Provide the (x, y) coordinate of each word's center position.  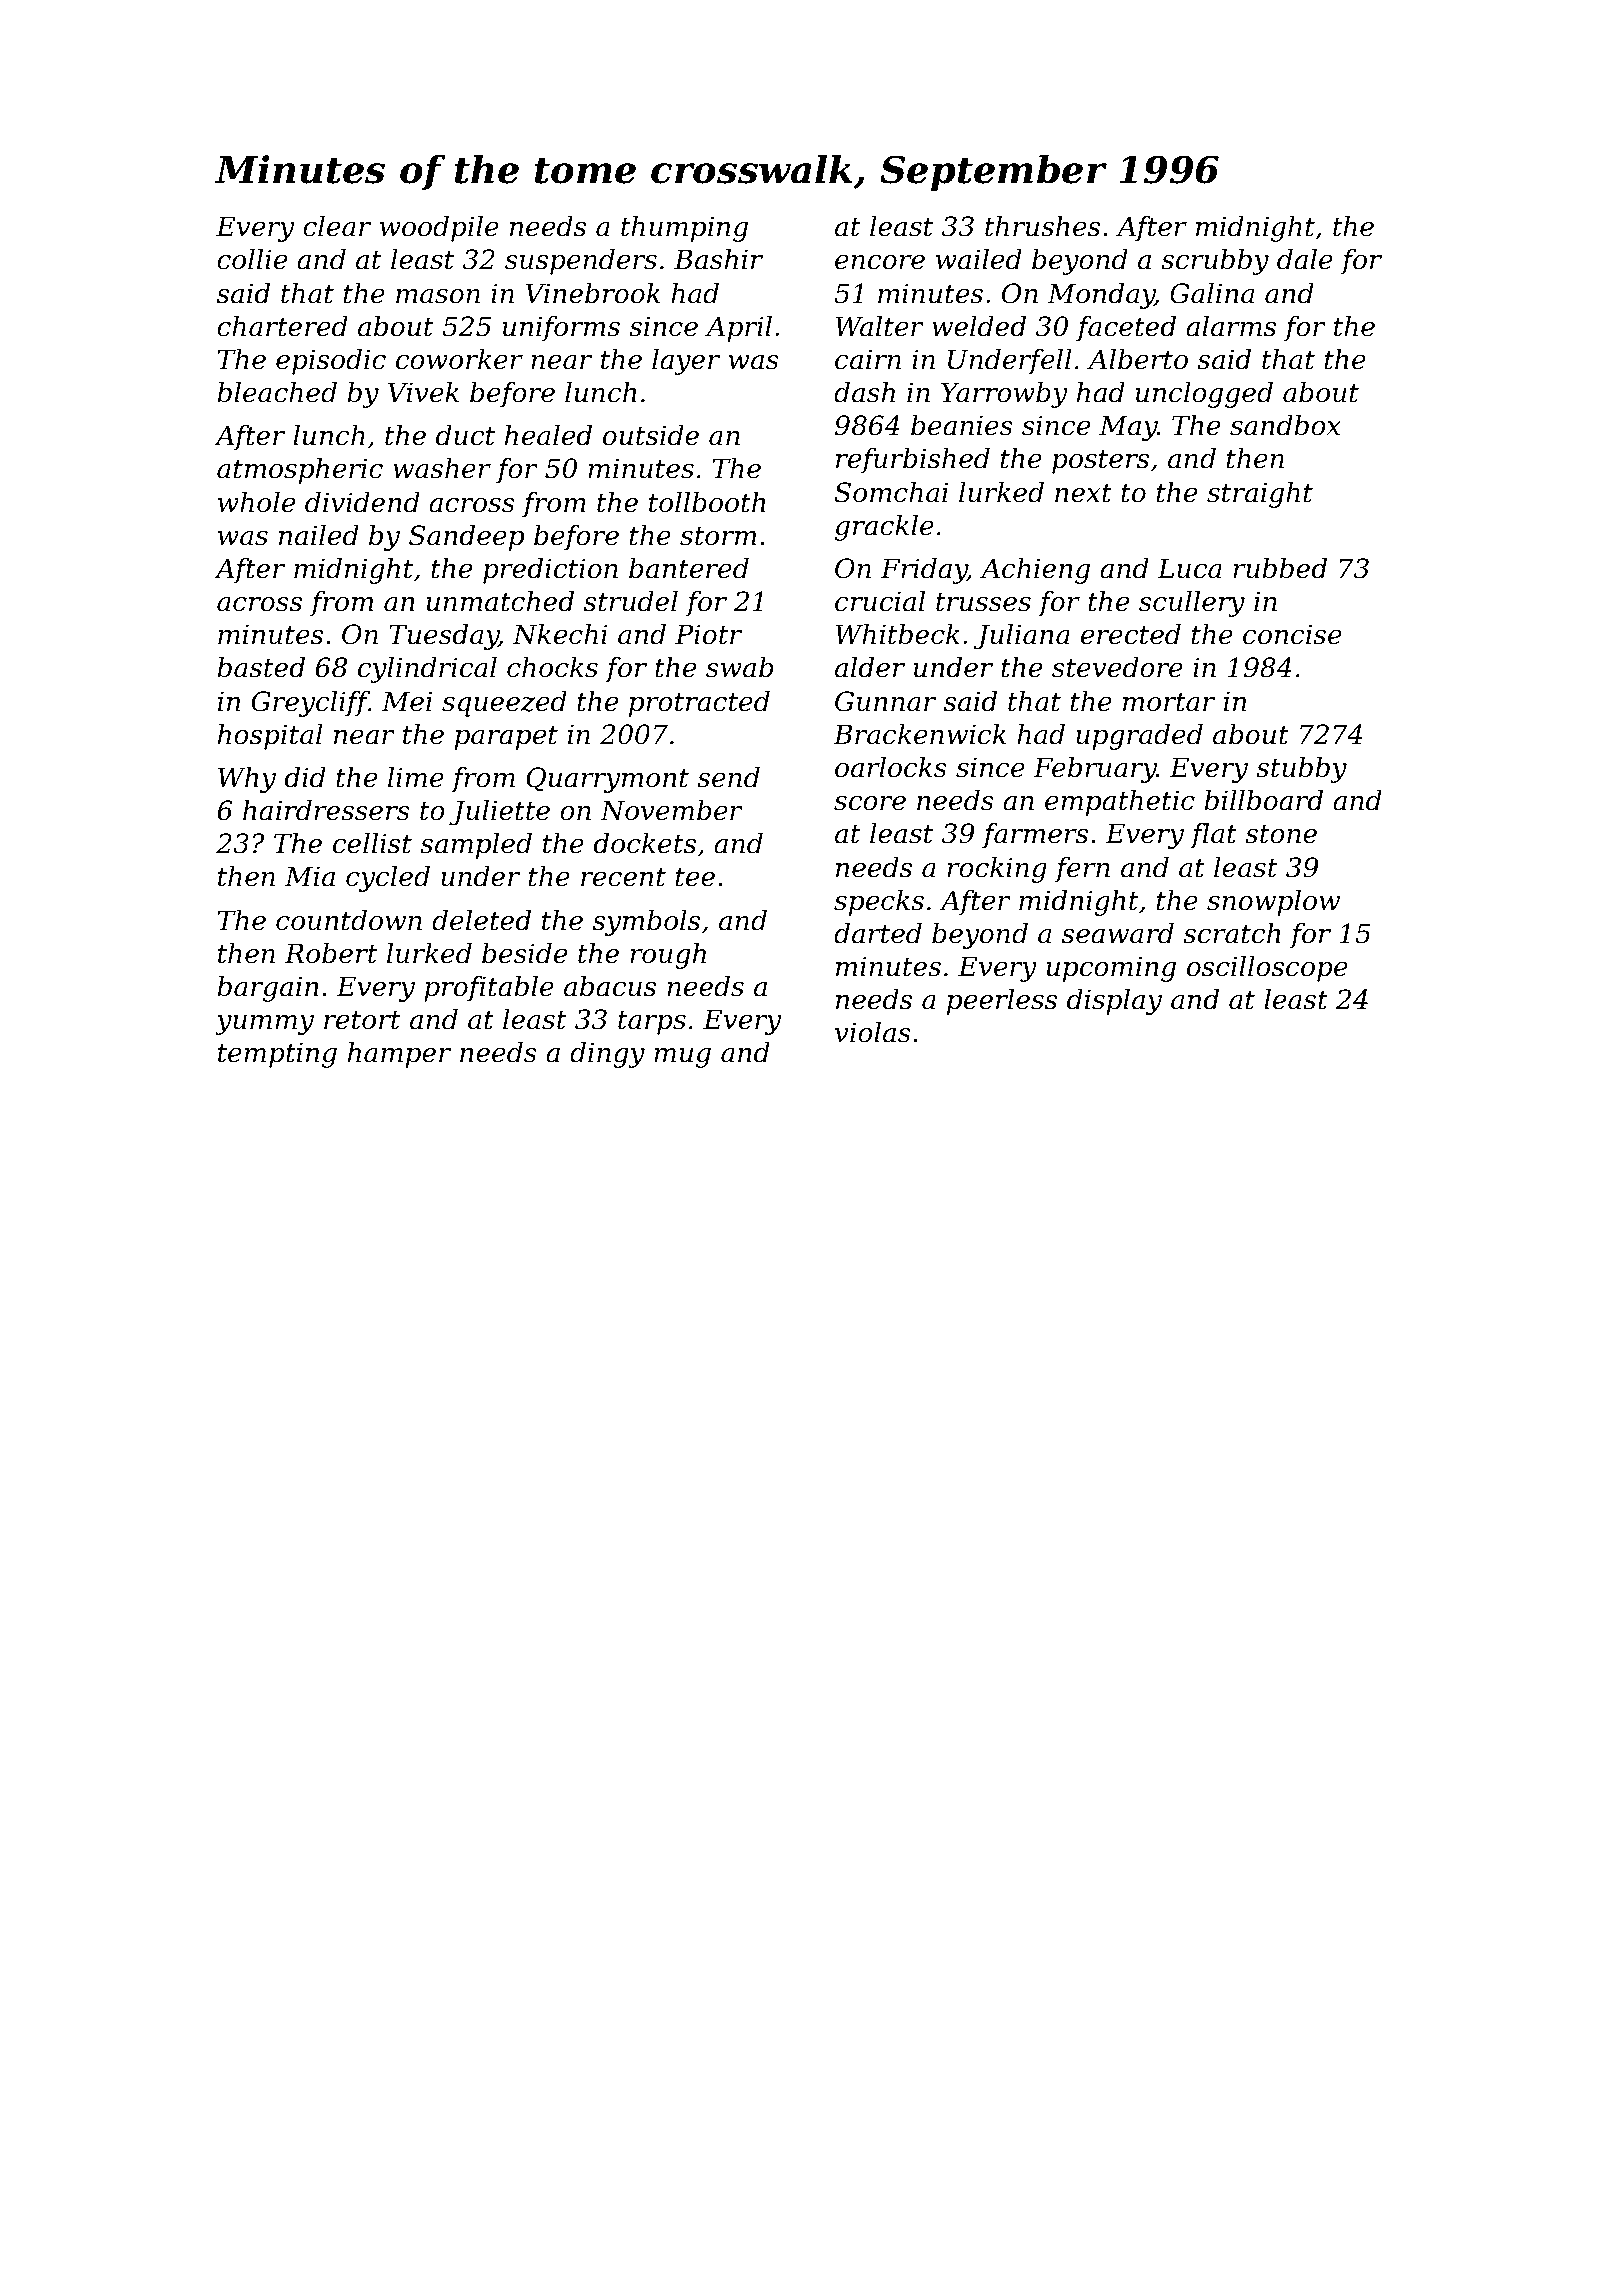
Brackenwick (919, 734)
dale (1305, 259)
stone (1281, 834)
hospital (270, 737)
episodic (331, 362)
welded (979, 326)
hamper (399, 1055)
